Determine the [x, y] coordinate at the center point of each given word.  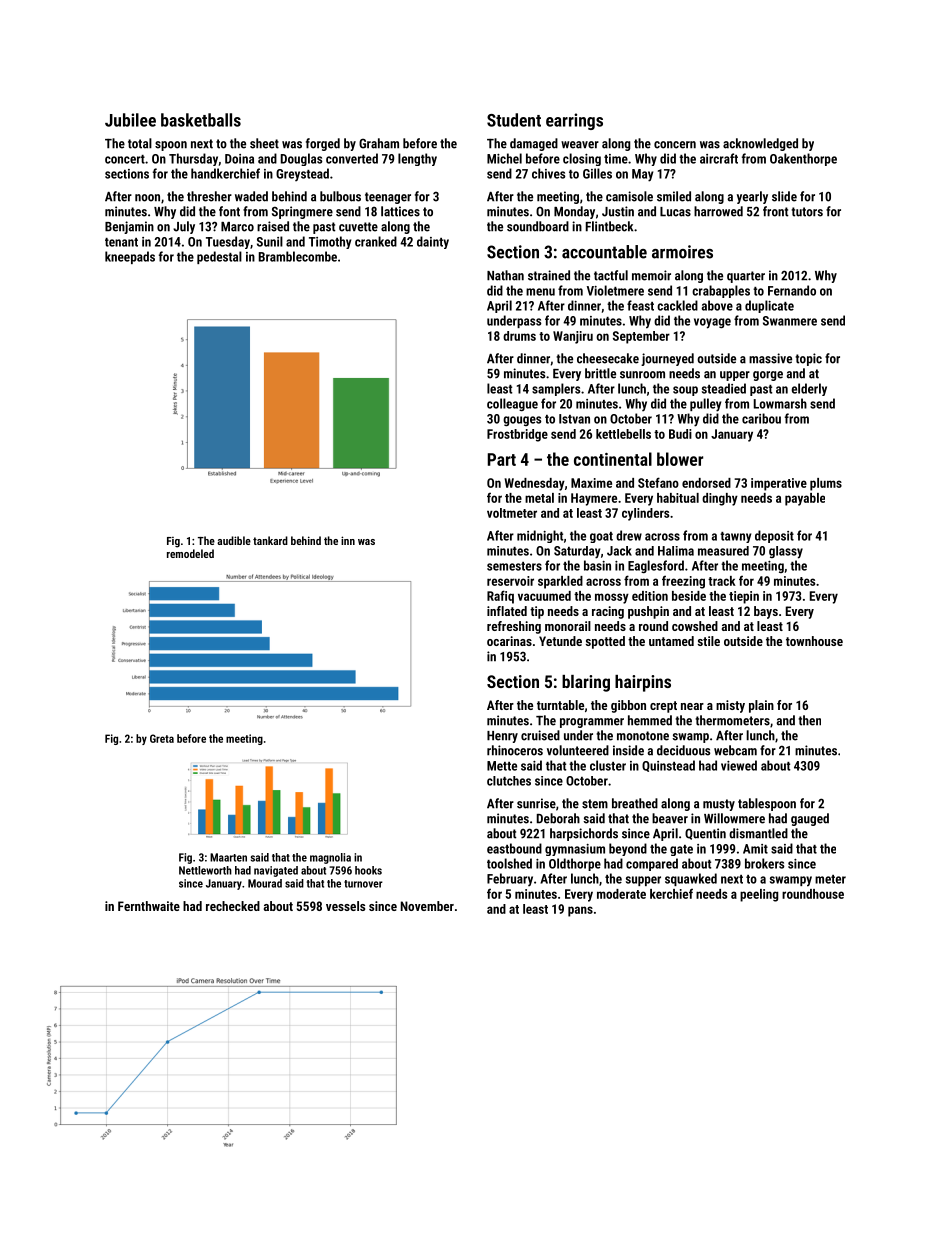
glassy [786, 552]
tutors [807, 212]
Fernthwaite [149, 906]
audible [234, 540]
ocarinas [509, 641]
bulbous [340, 196]
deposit [774, 536]
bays [766, 612]
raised [273, 226]
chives [549, 173]
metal [539, 498]
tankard [270, 540]
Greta [162, 738]
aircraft [719, 158]
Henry [502, 737]
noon [147, 198]
